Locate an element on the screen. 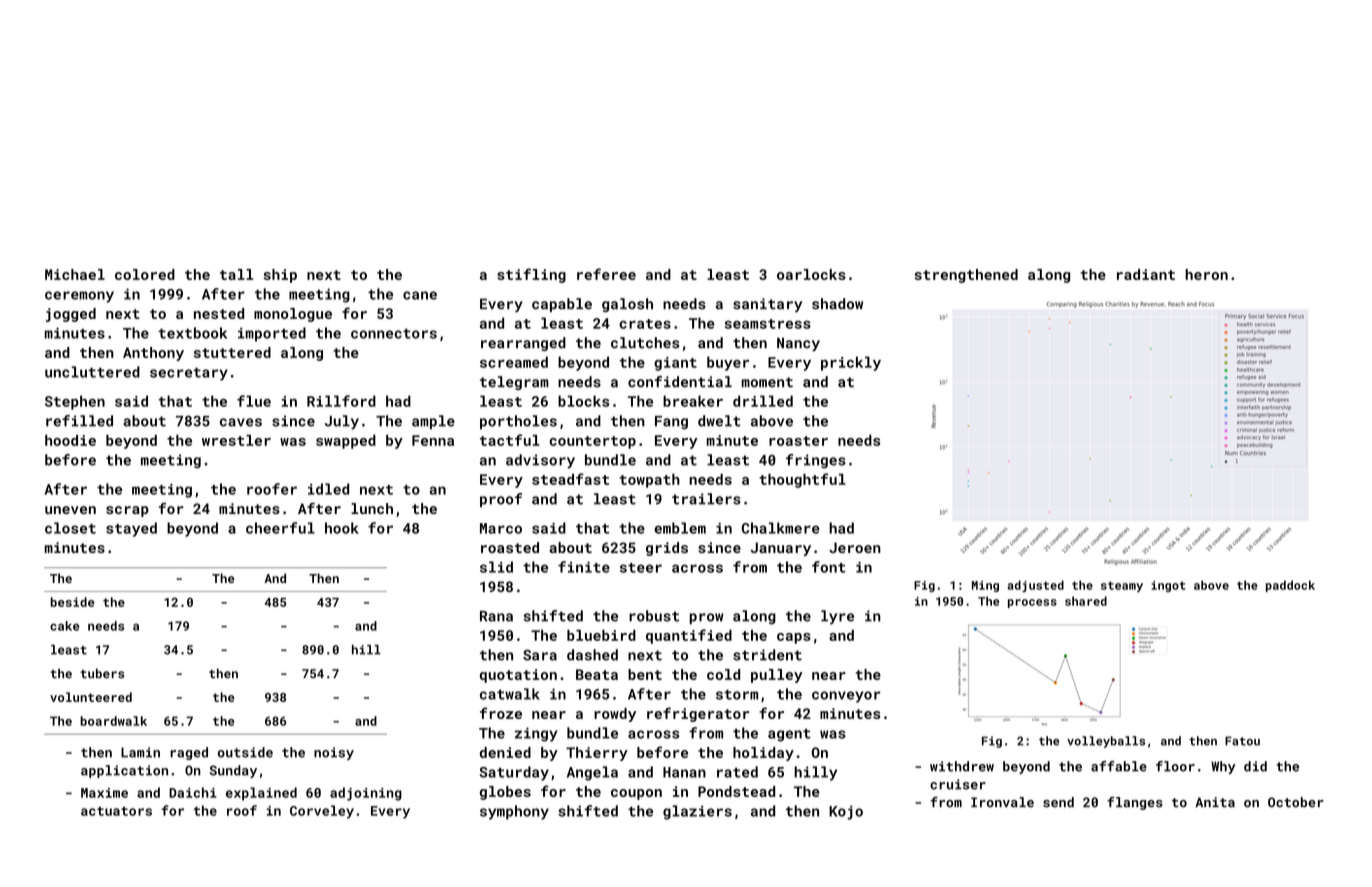  Why is located at coordinates (1223, 767).
